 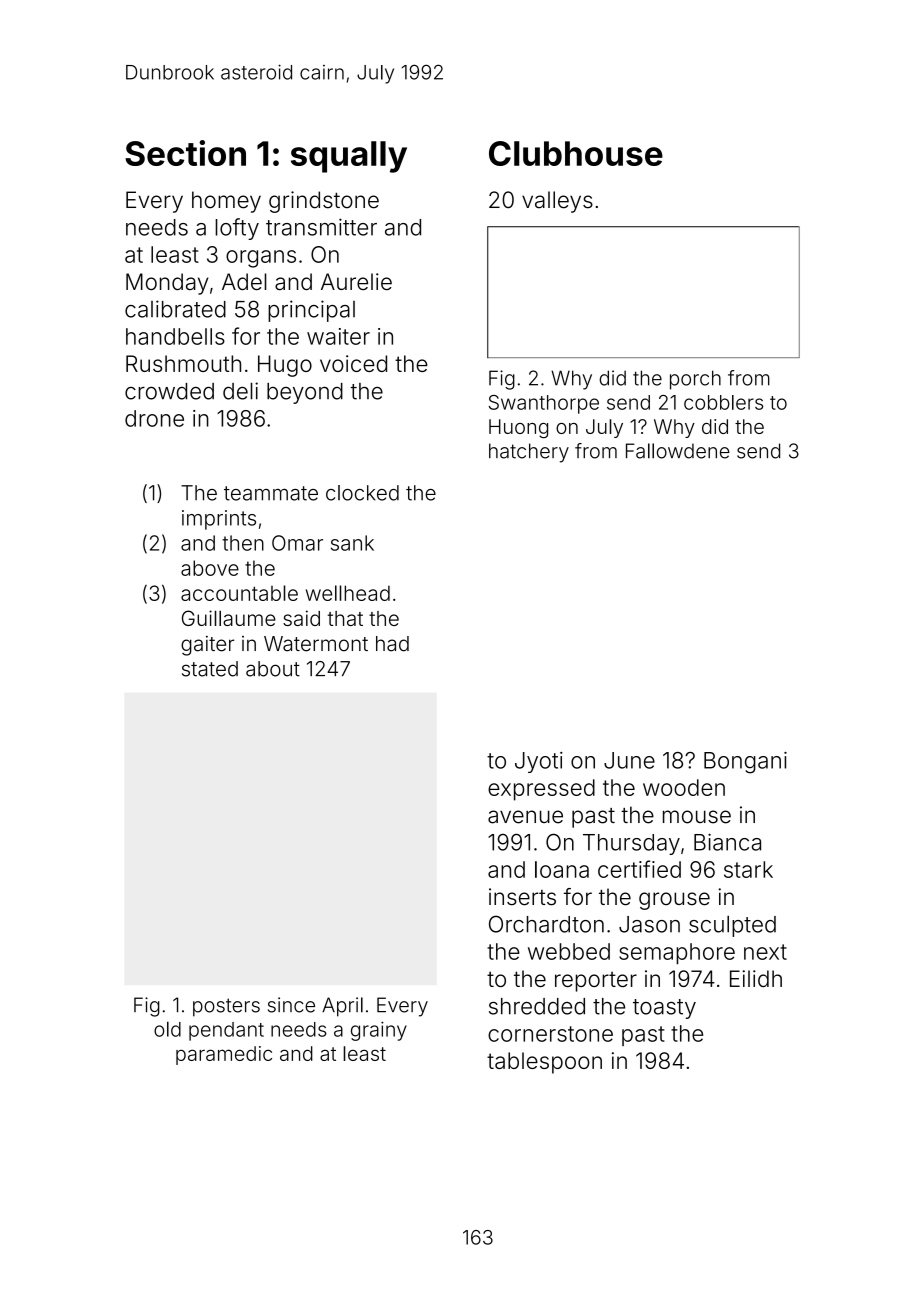 I want to click on Clubhouse, so click(x=576, y=153).
